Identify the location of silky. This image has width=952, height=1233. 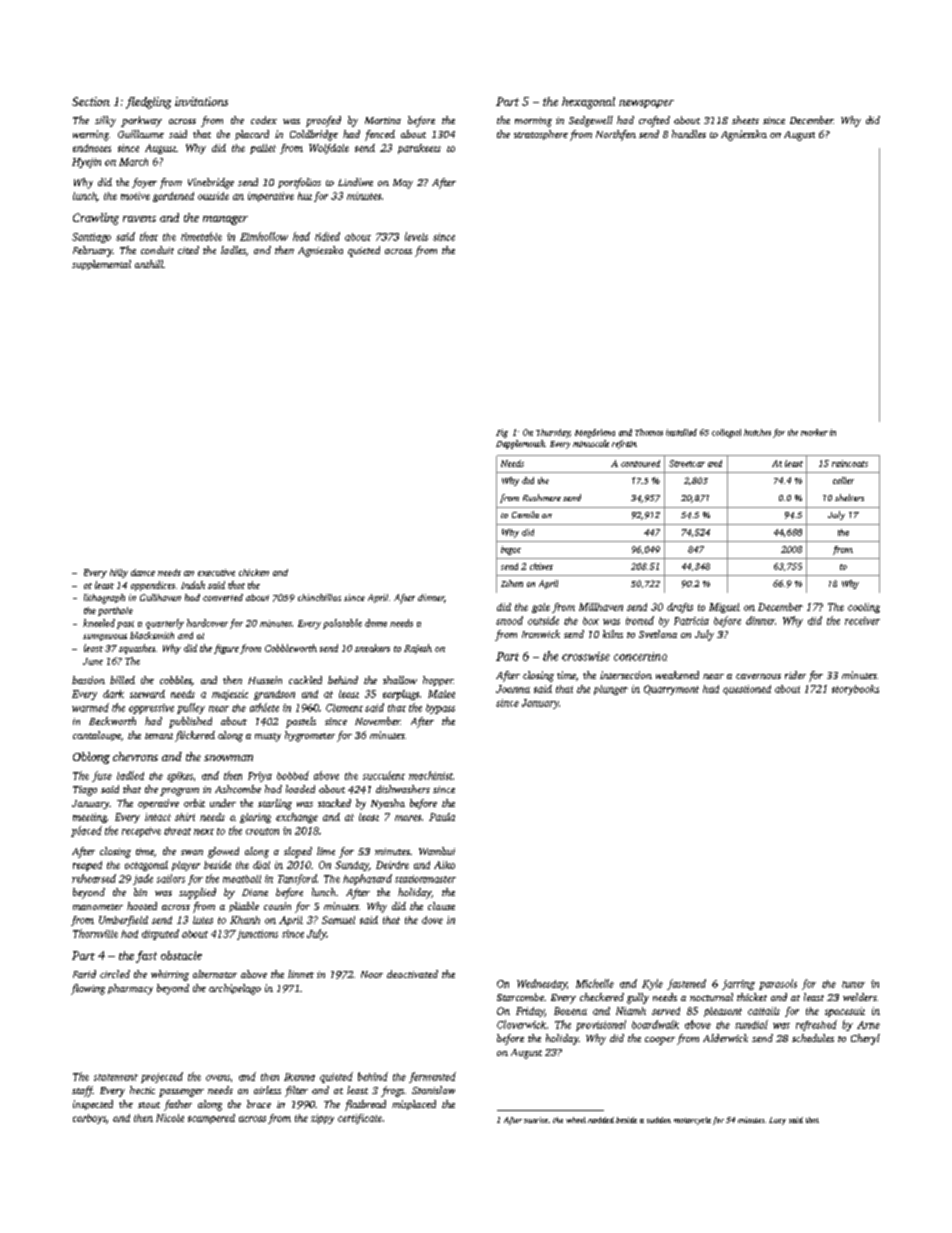
(105, 121).
